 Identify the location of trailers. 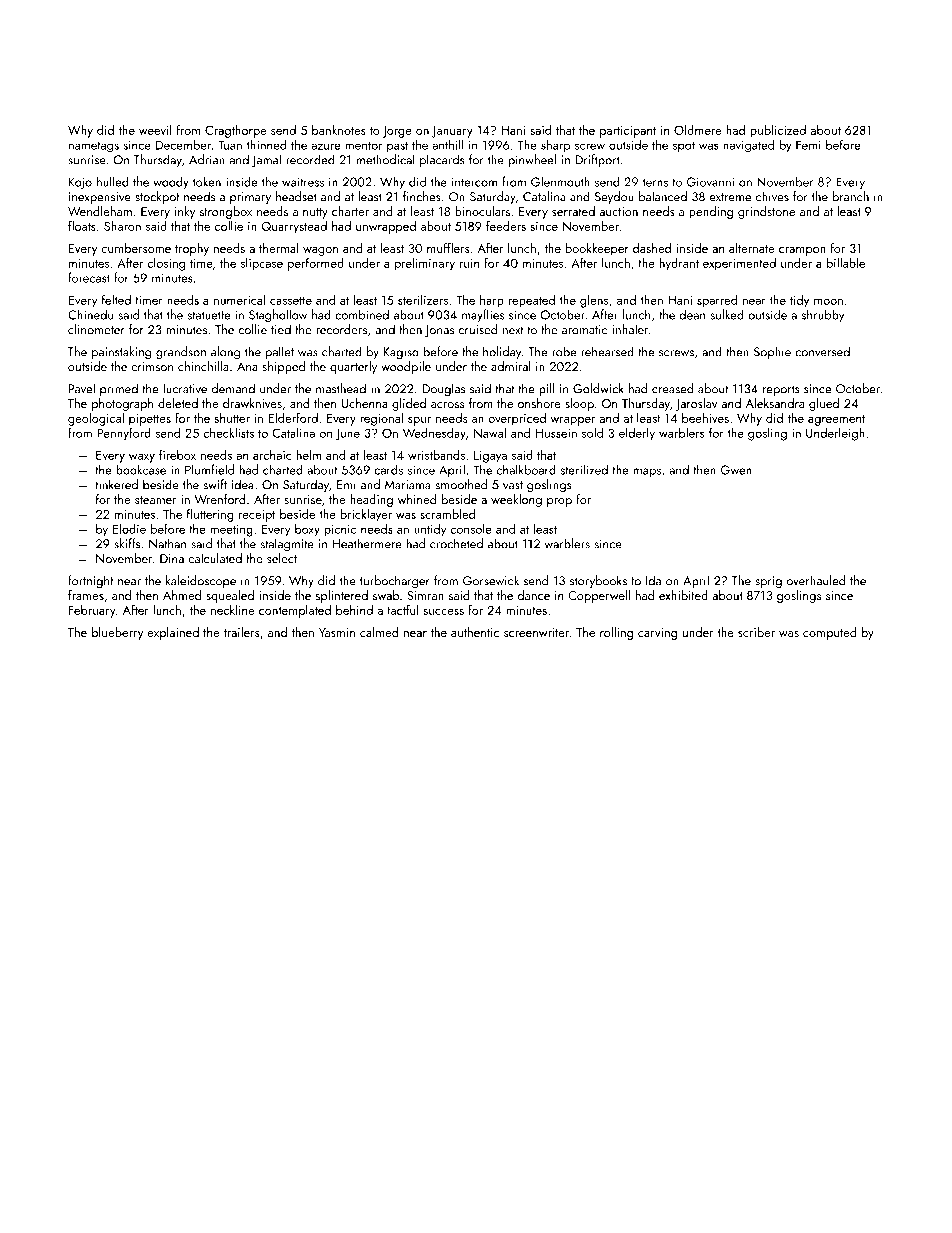
(241, 632).
